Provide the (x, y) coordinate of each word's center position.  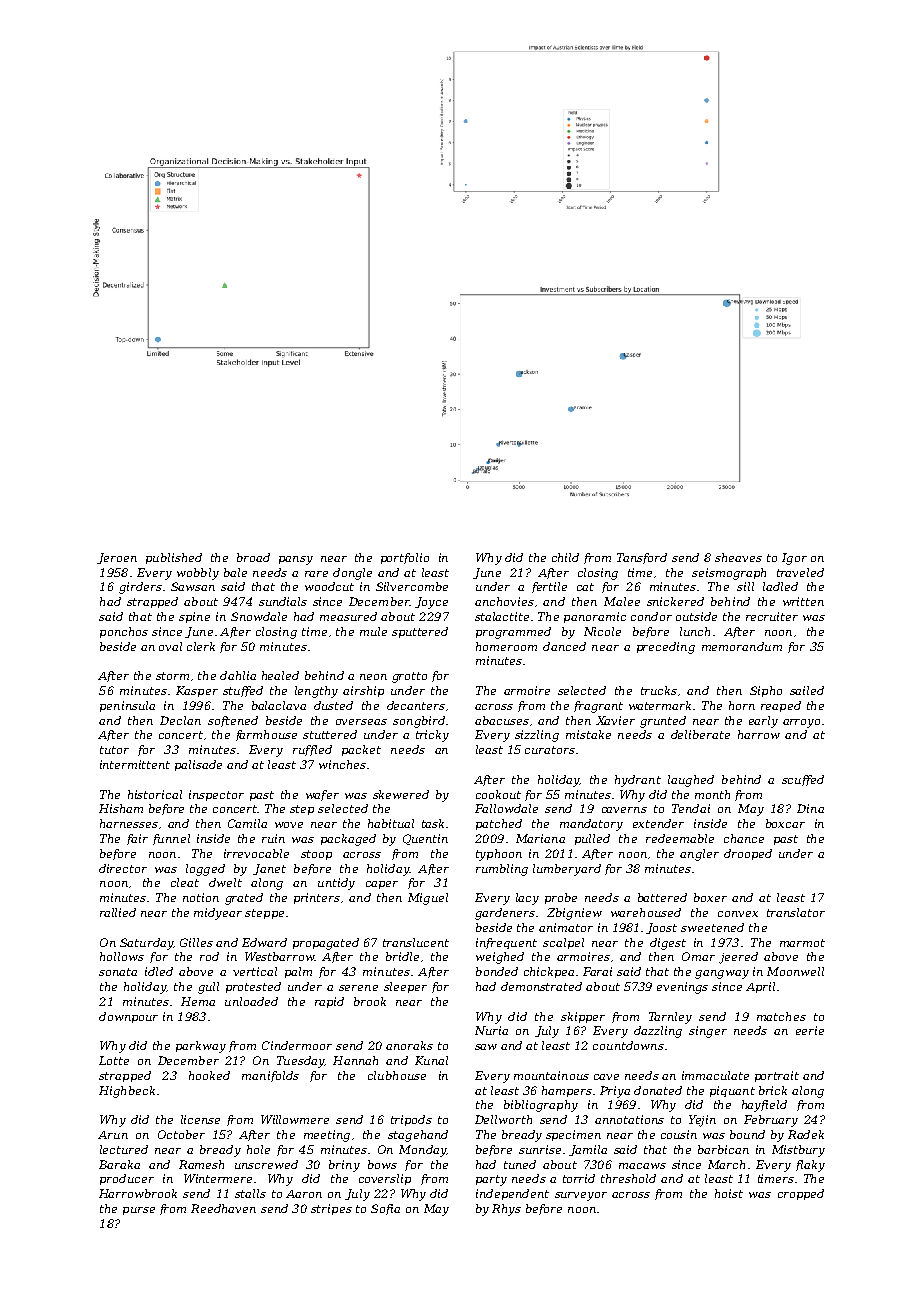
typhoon (499, 855)
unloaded (251, 1001)
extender (658, 823)
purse (139, 1211)
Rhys (506, 1210)
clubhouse (397, 1075)
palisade (198, 765)
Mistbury (798, 1151)
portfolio (405, 558)
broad (253, 557)
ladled (780, 586)
